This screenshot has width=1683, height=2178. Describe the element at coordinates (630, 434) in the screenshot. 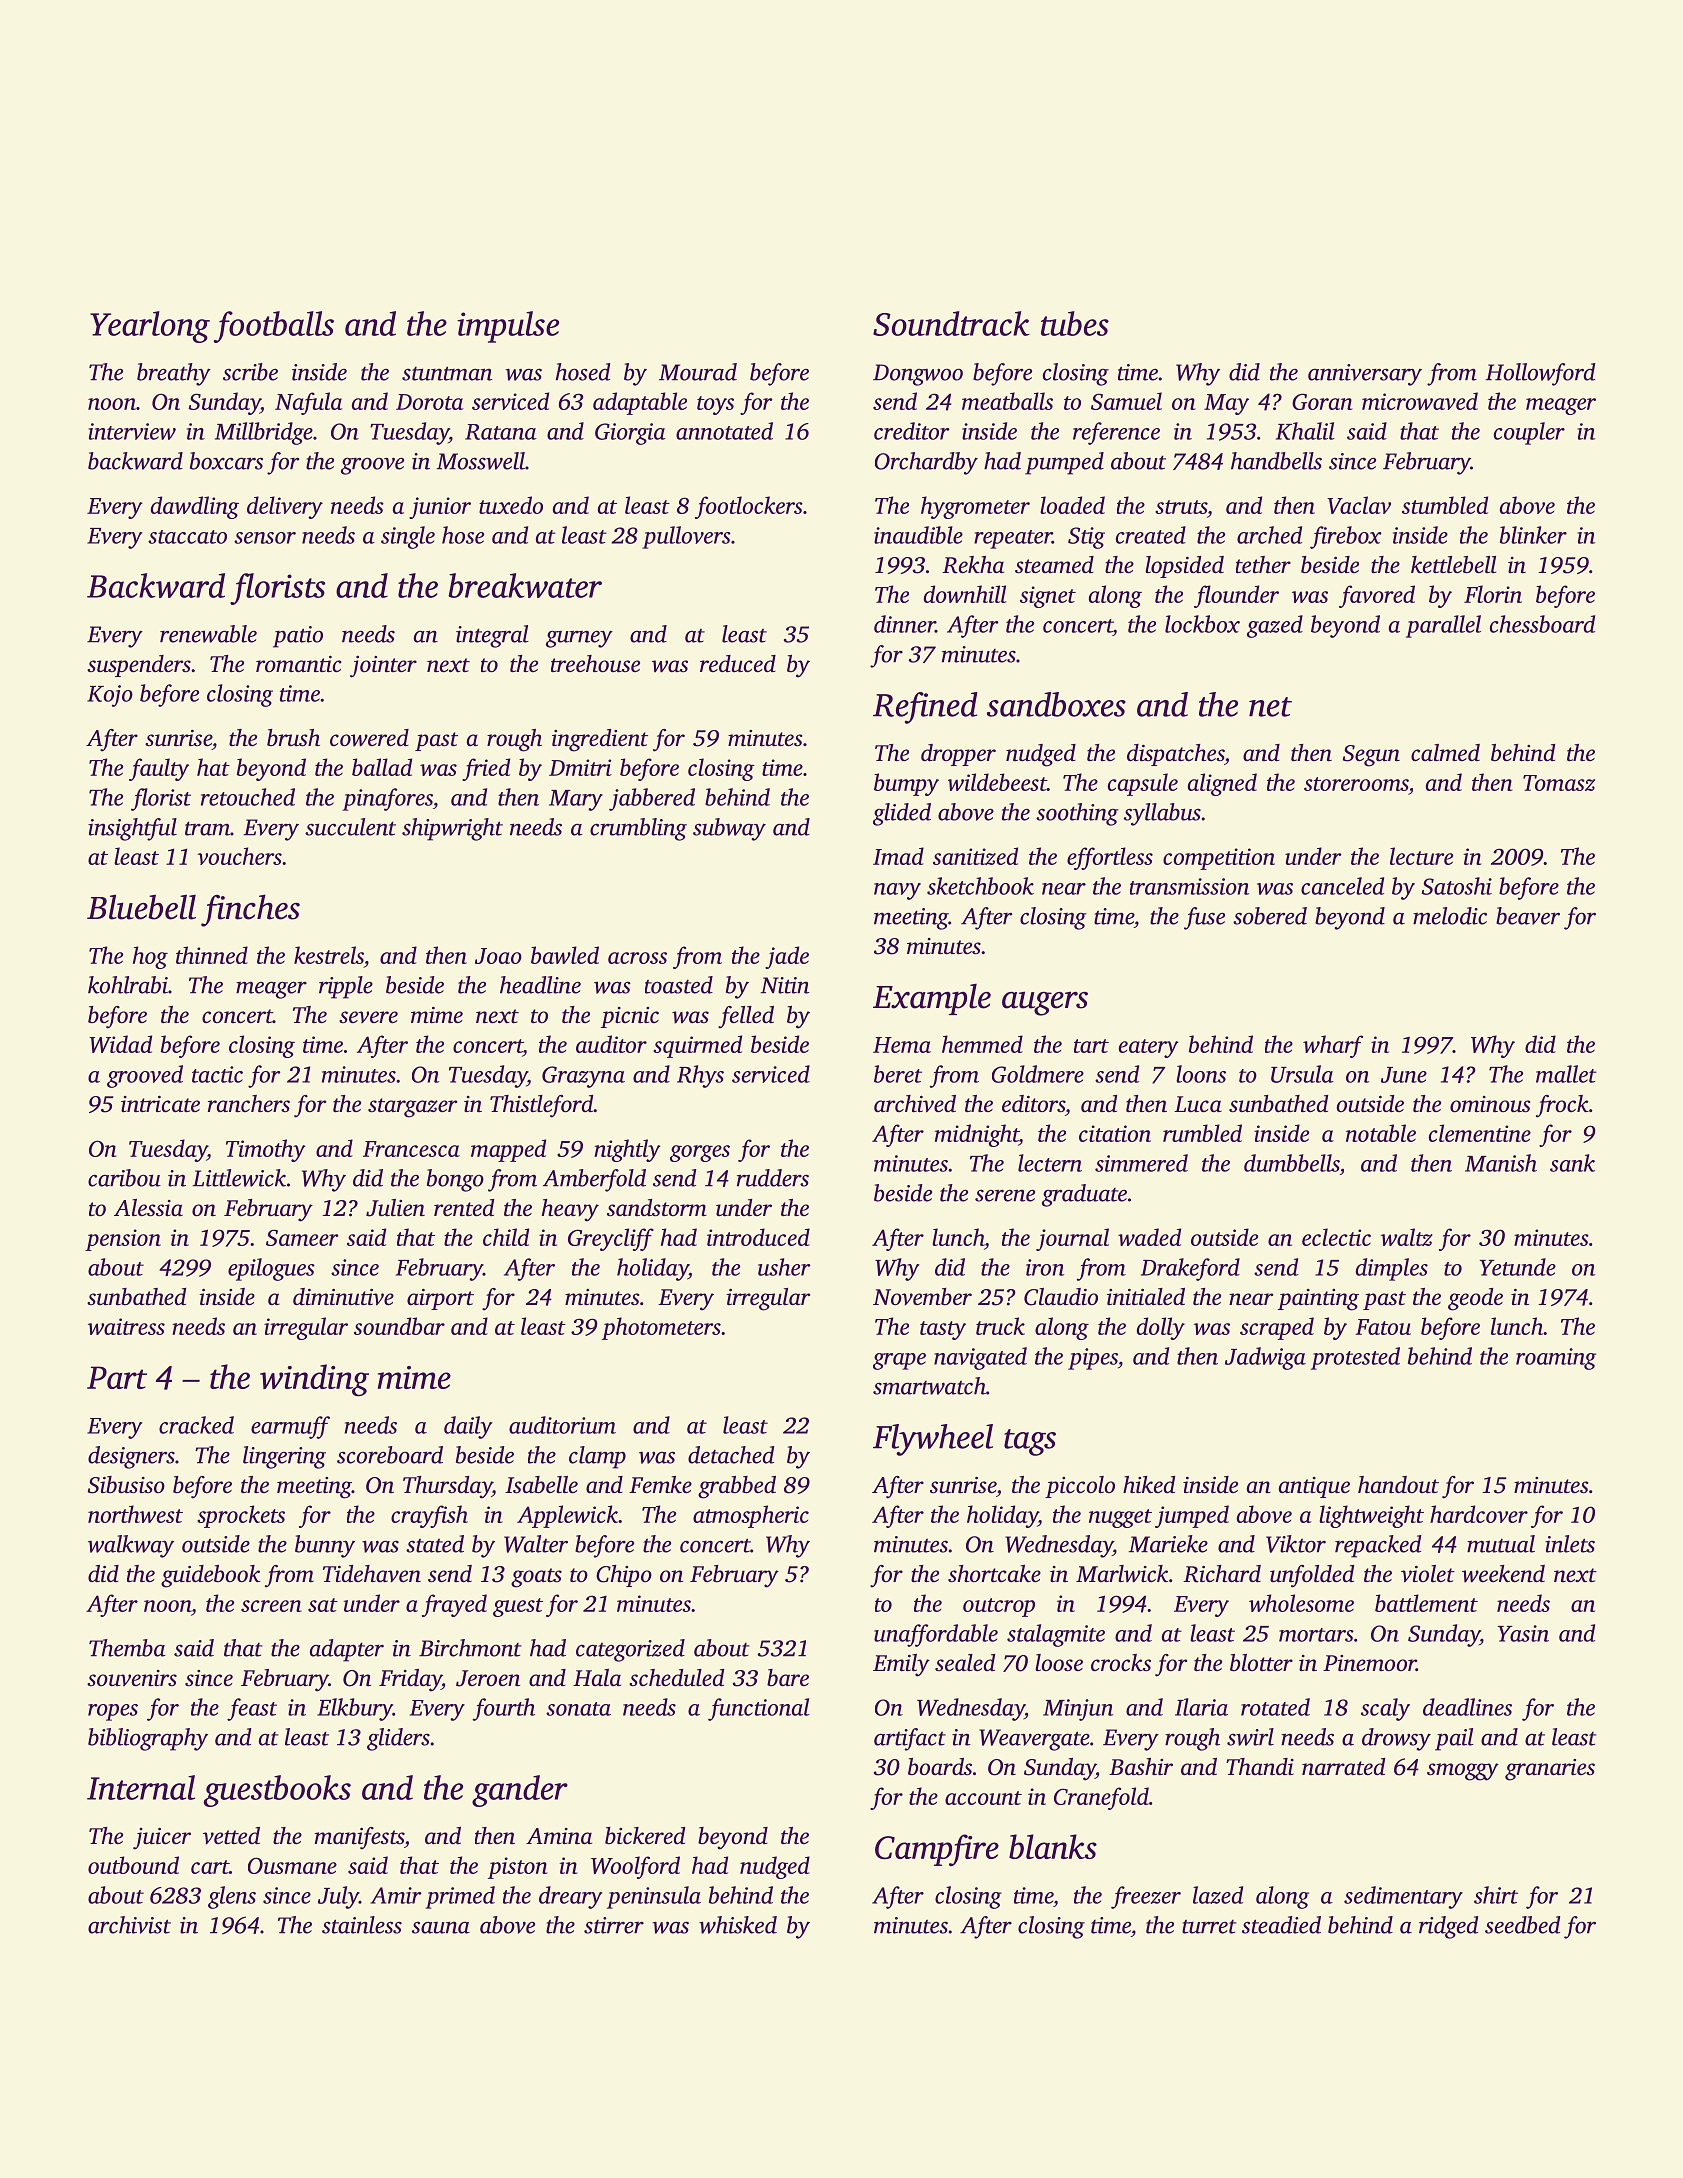

I see `Giorgia` at that location.
